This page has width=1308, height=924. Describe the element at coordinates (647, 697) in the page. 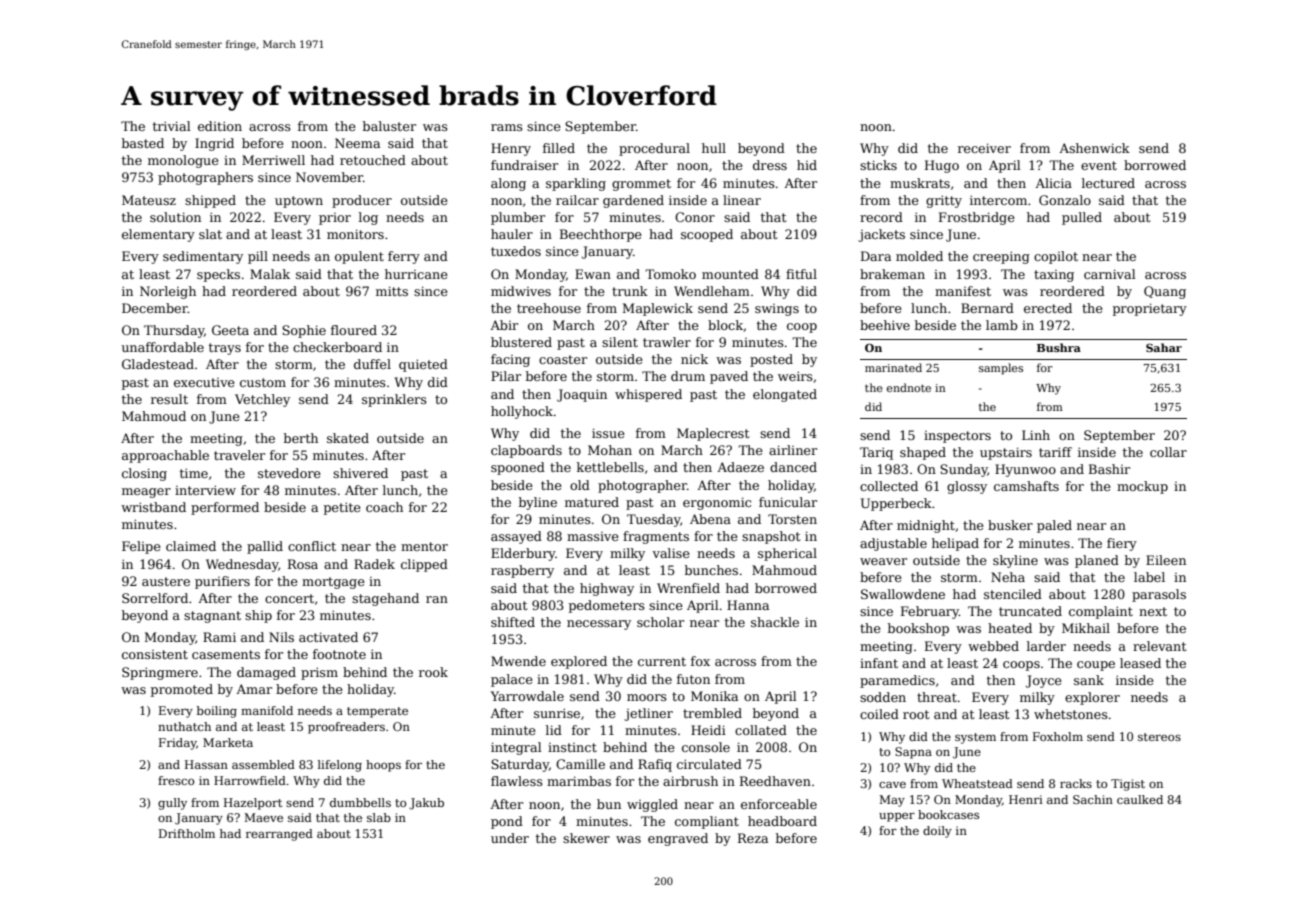

I see `moors` at that location.
